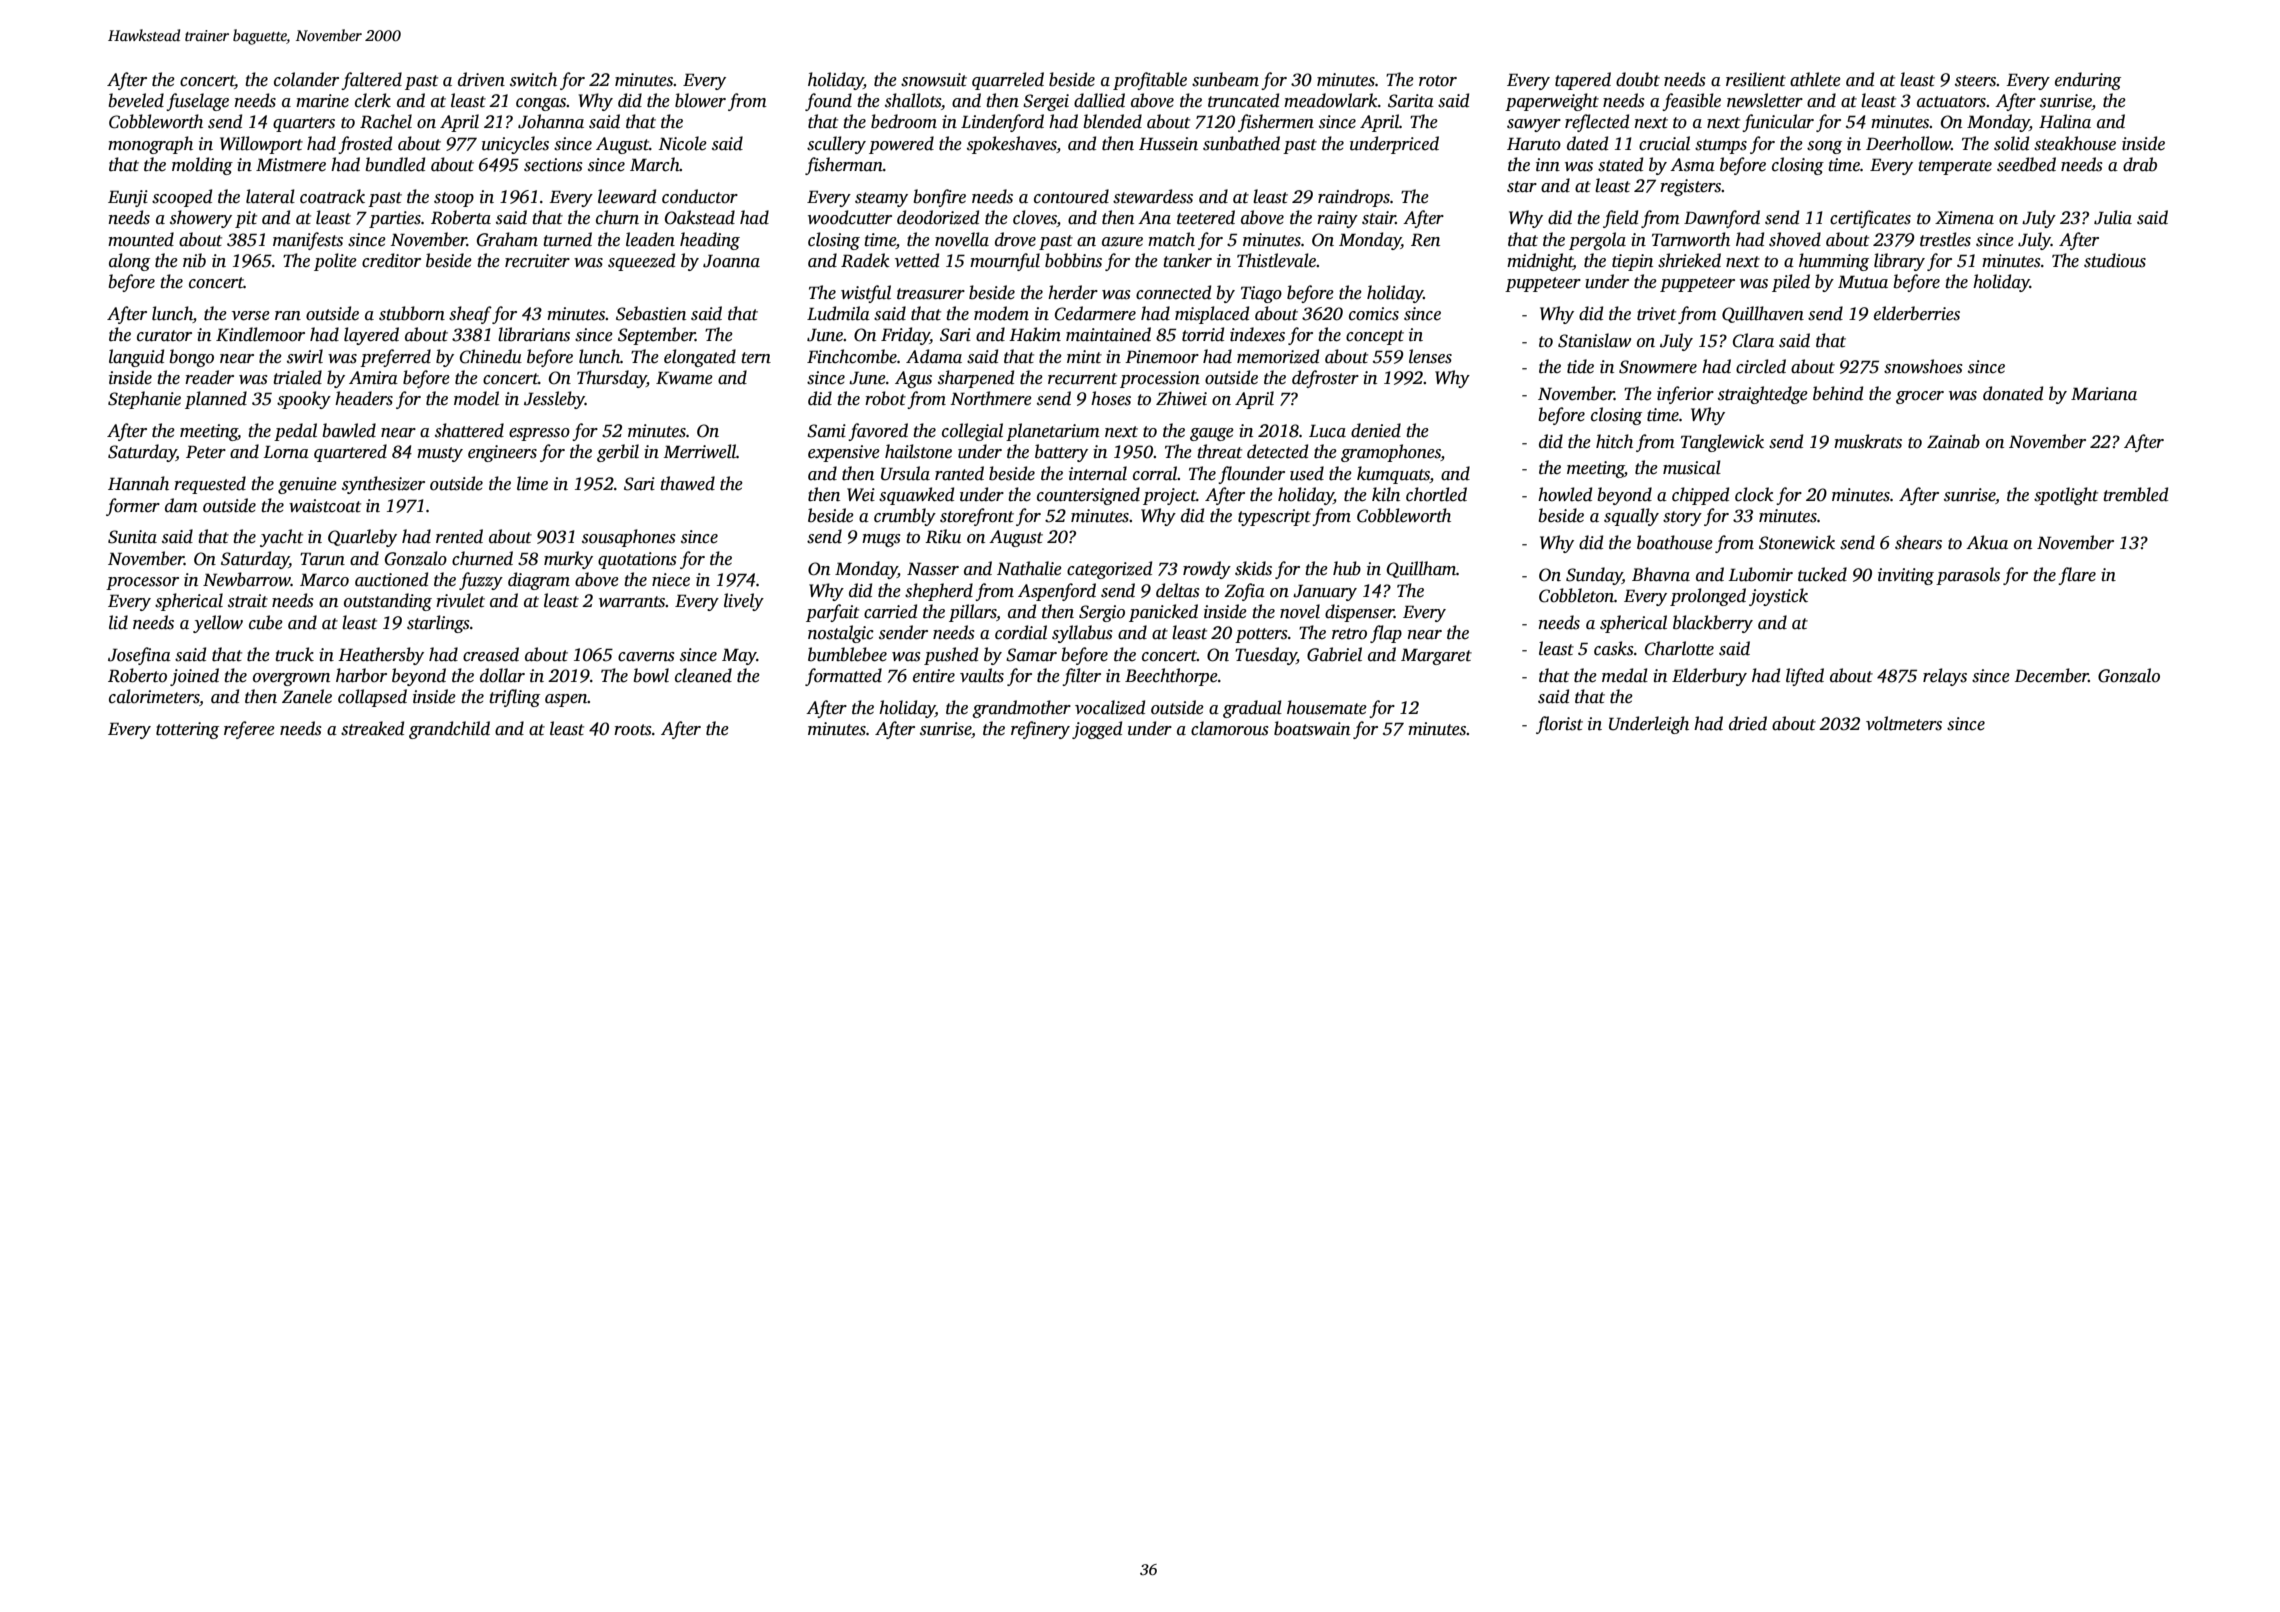 The width and height of the screenshot is (2280, 1612). Describe the element at coordinates (251, 316) in the screenshot. I see `verse` at that location.
